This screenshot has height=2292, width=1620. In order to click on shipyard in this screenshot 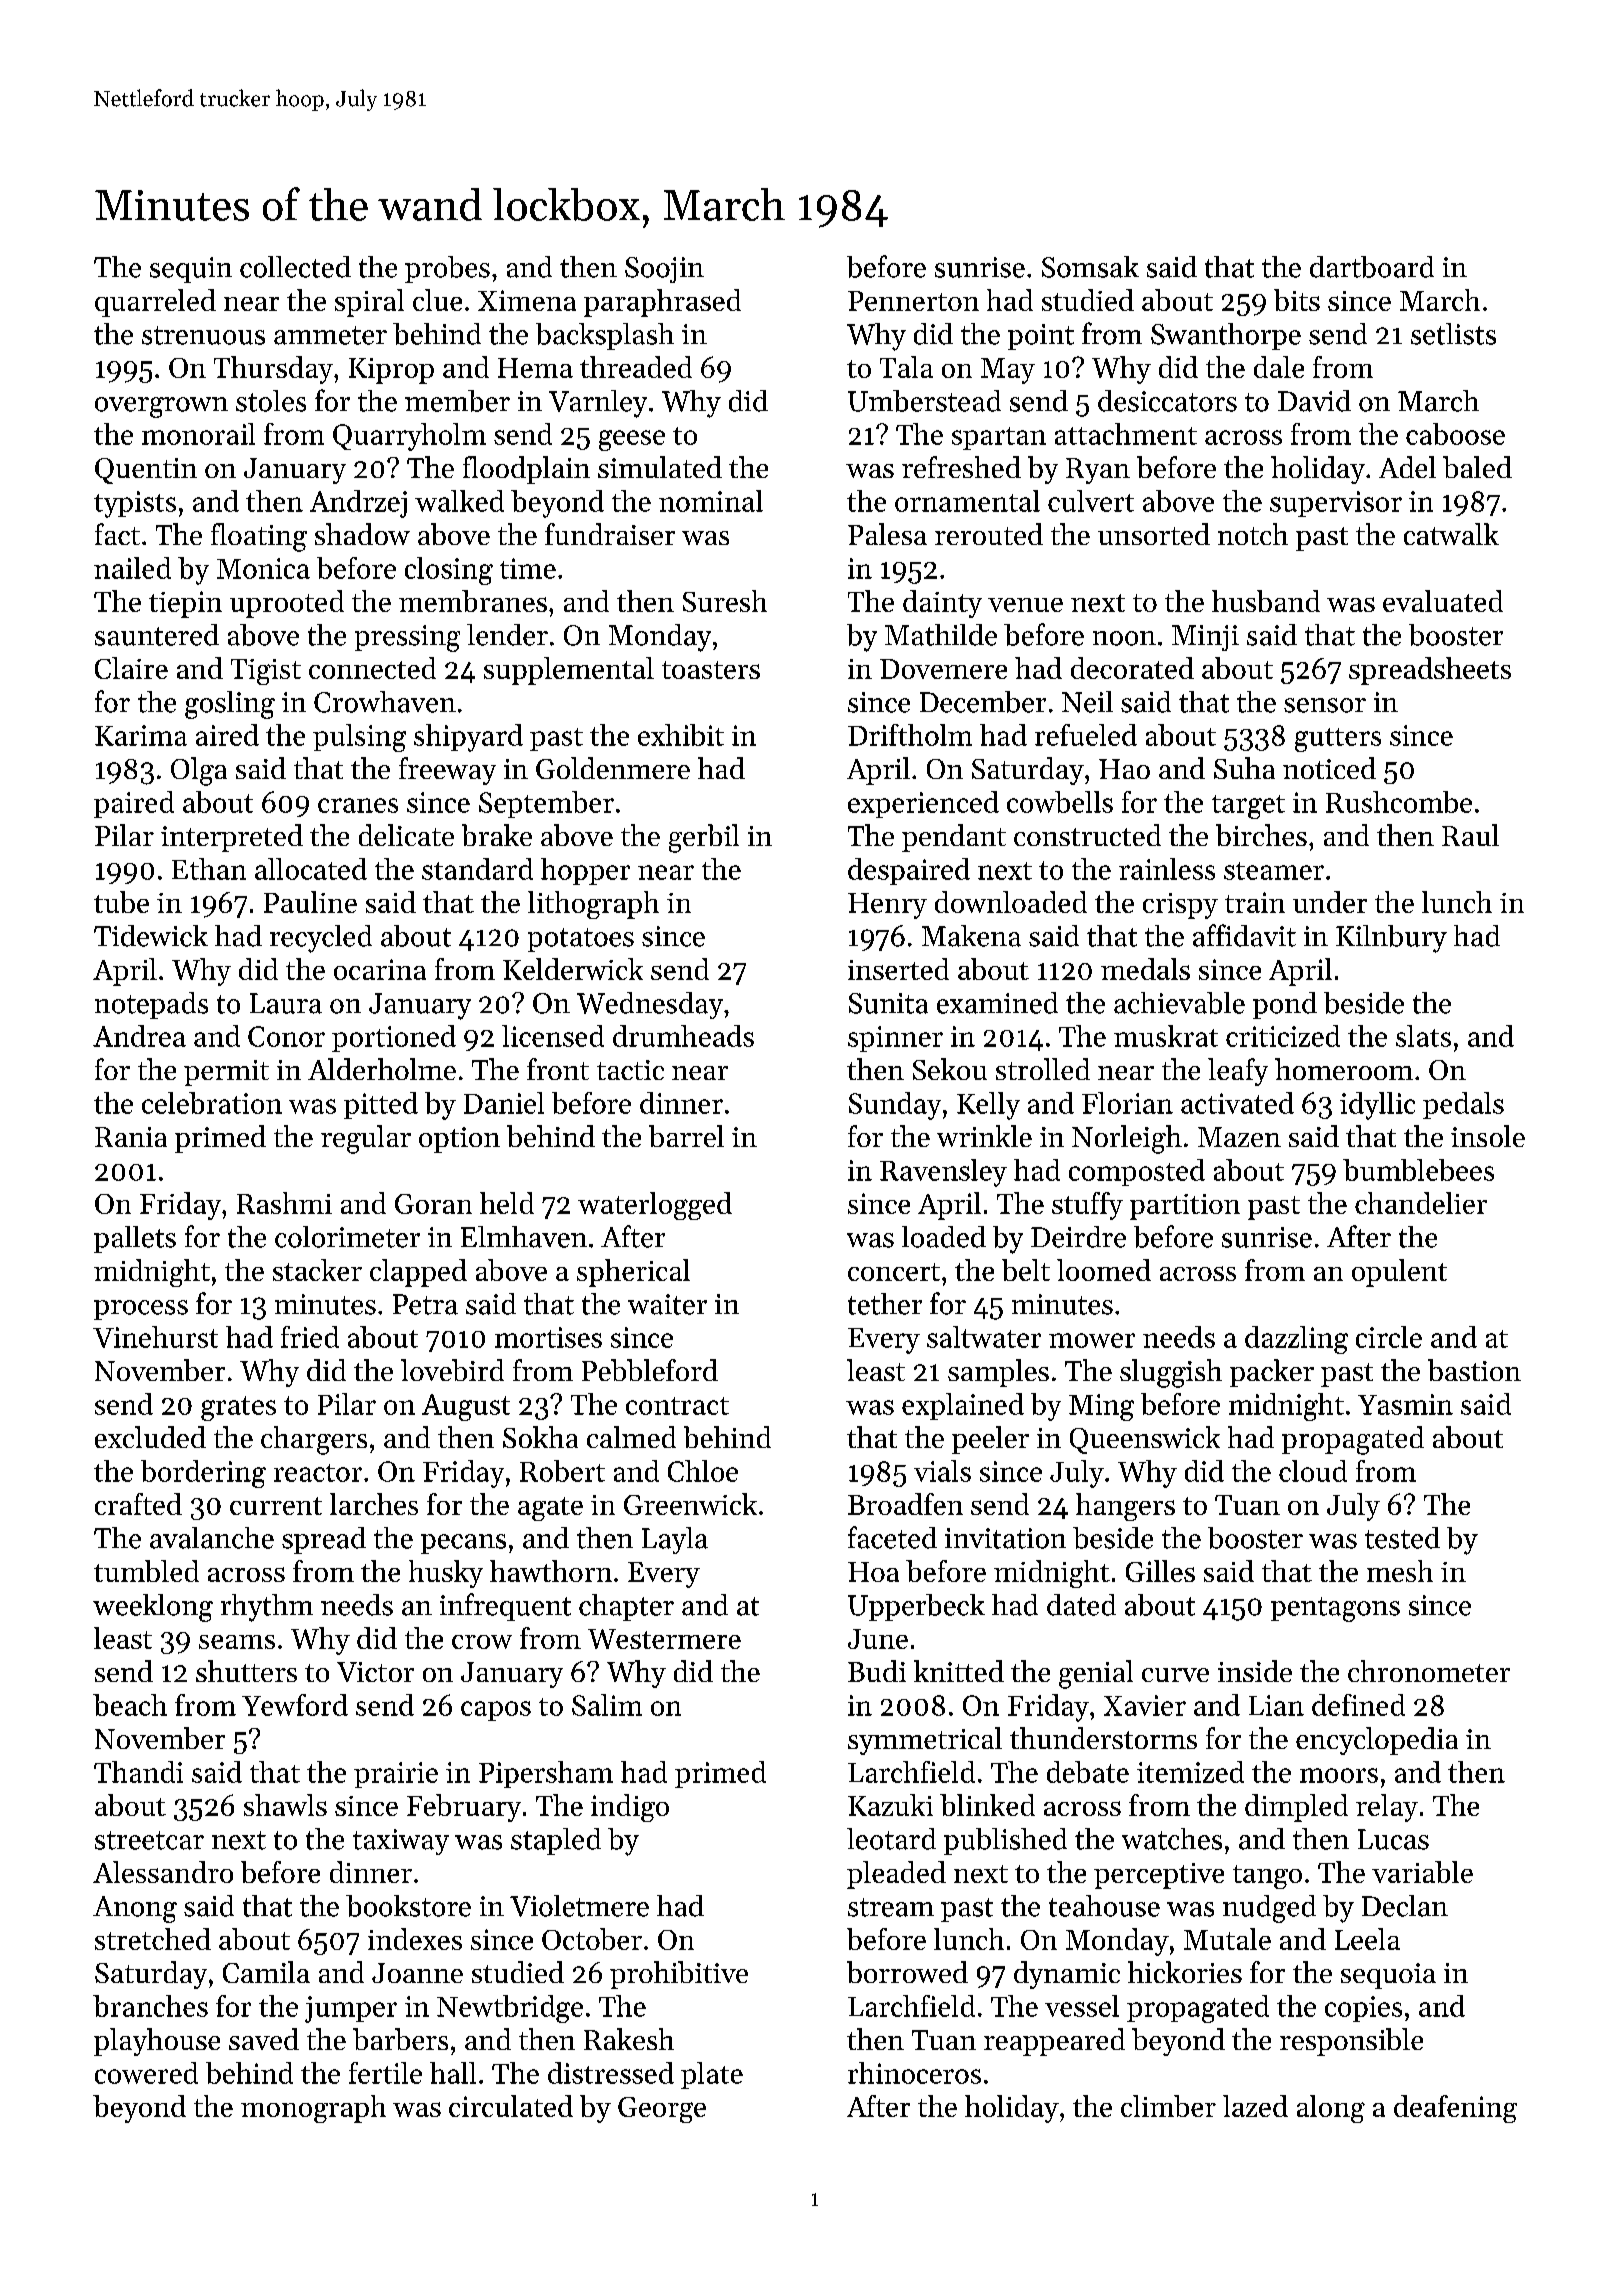, I will do `click(468, 738)`.
